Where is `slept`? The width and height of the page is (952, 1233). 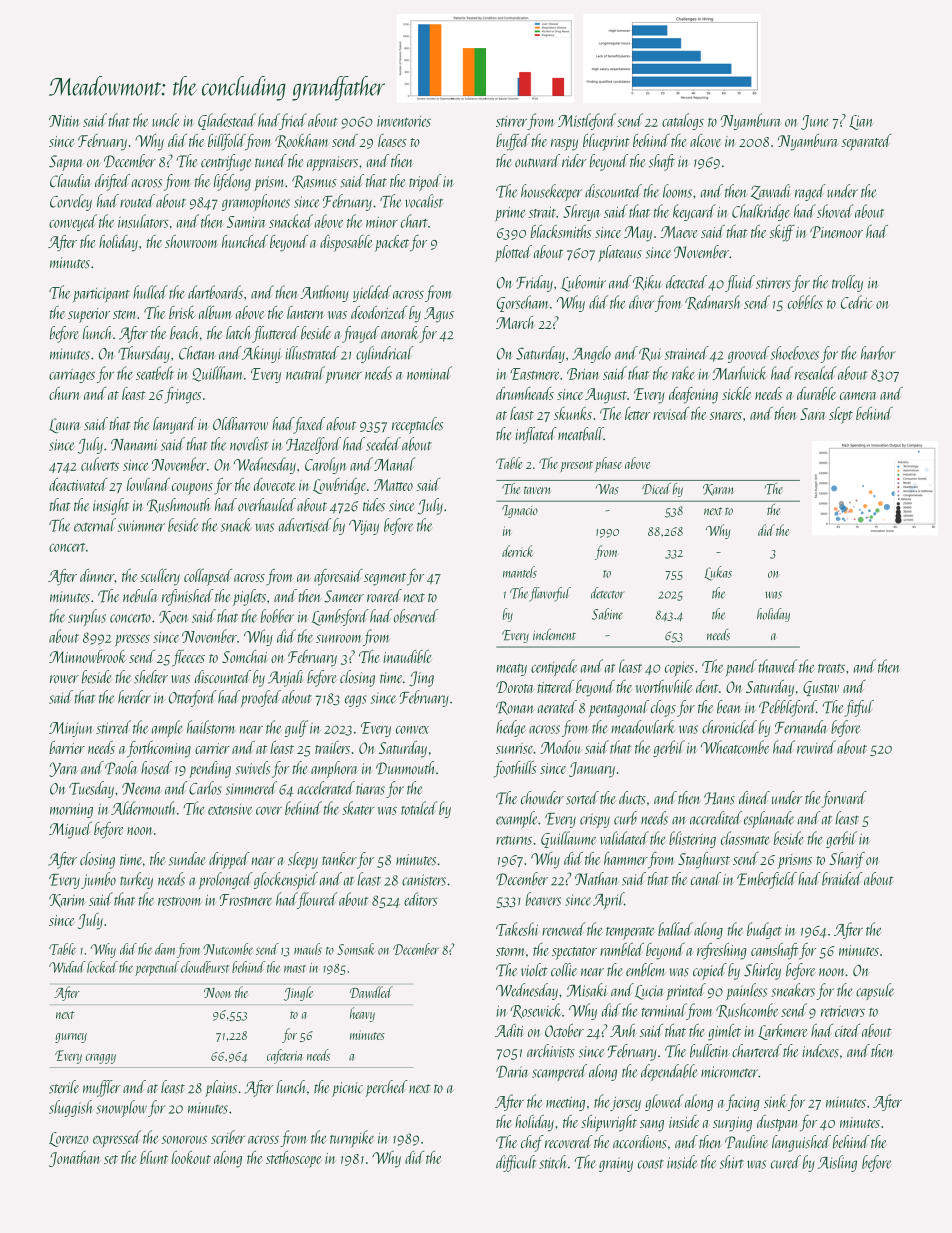 slept is located at coordinates (841, 415).
